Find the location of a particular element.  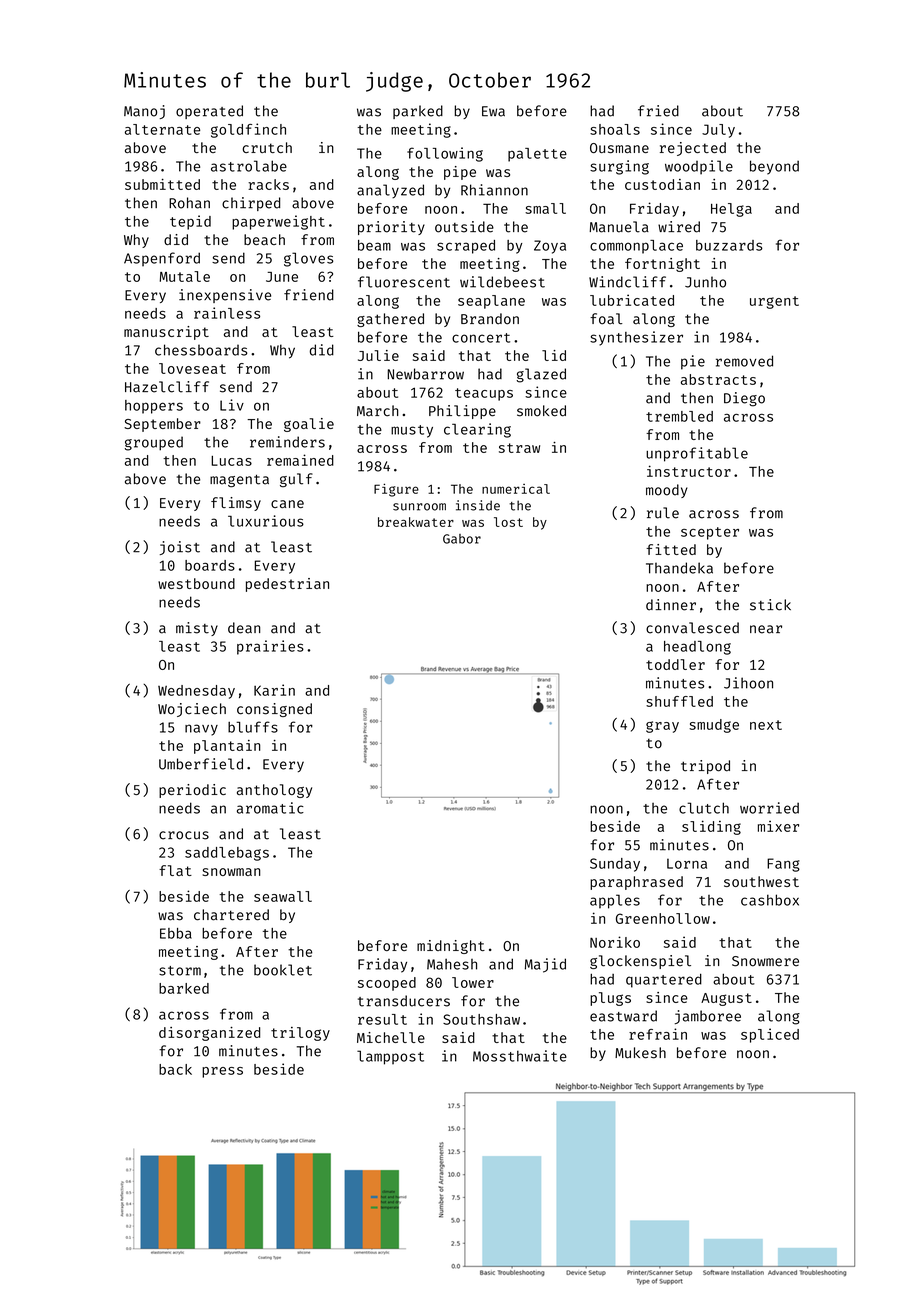

abstracts is located at coordinates (718, 379).
